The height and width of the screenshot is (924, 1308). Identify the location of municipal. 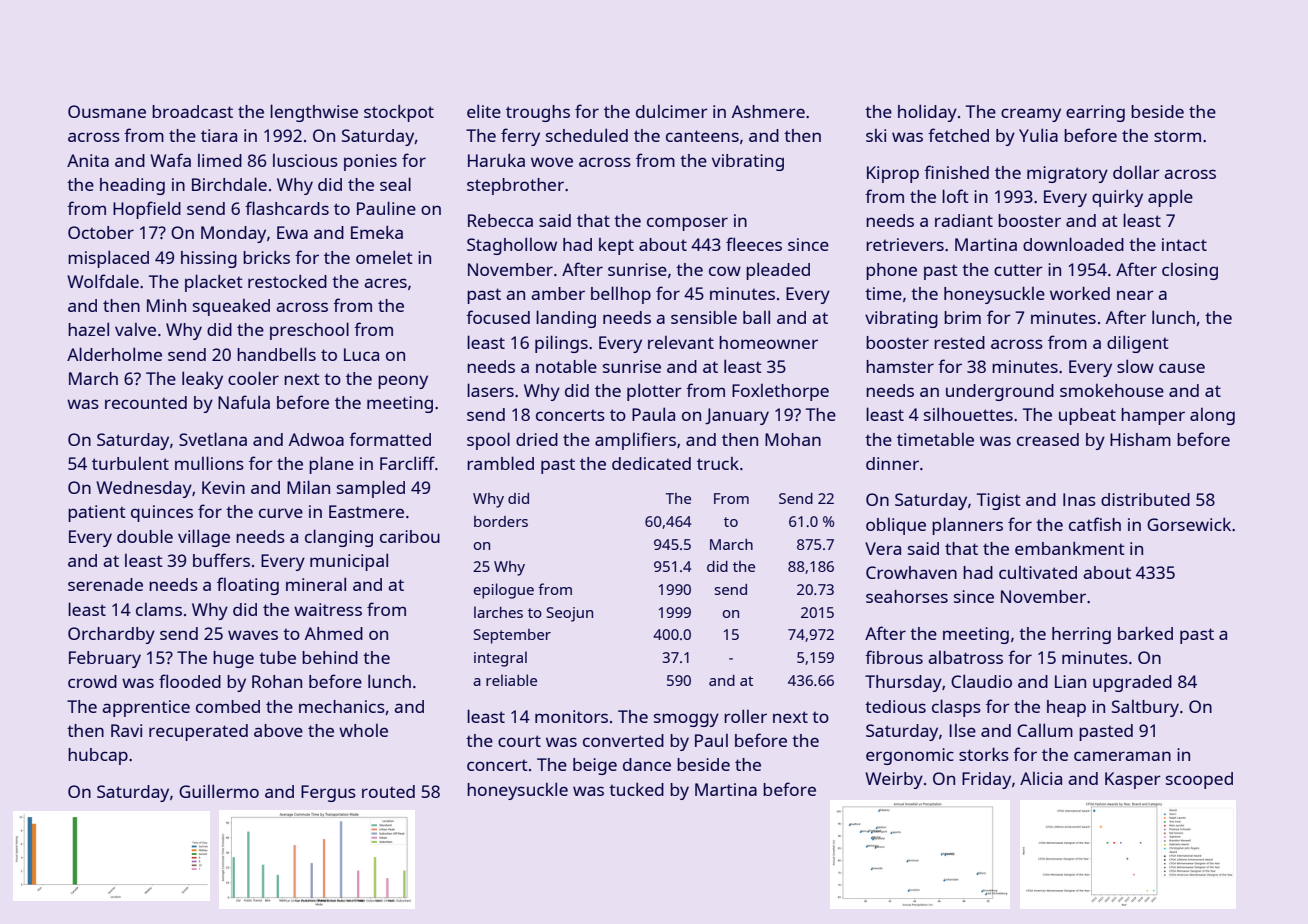
(349, 562).
